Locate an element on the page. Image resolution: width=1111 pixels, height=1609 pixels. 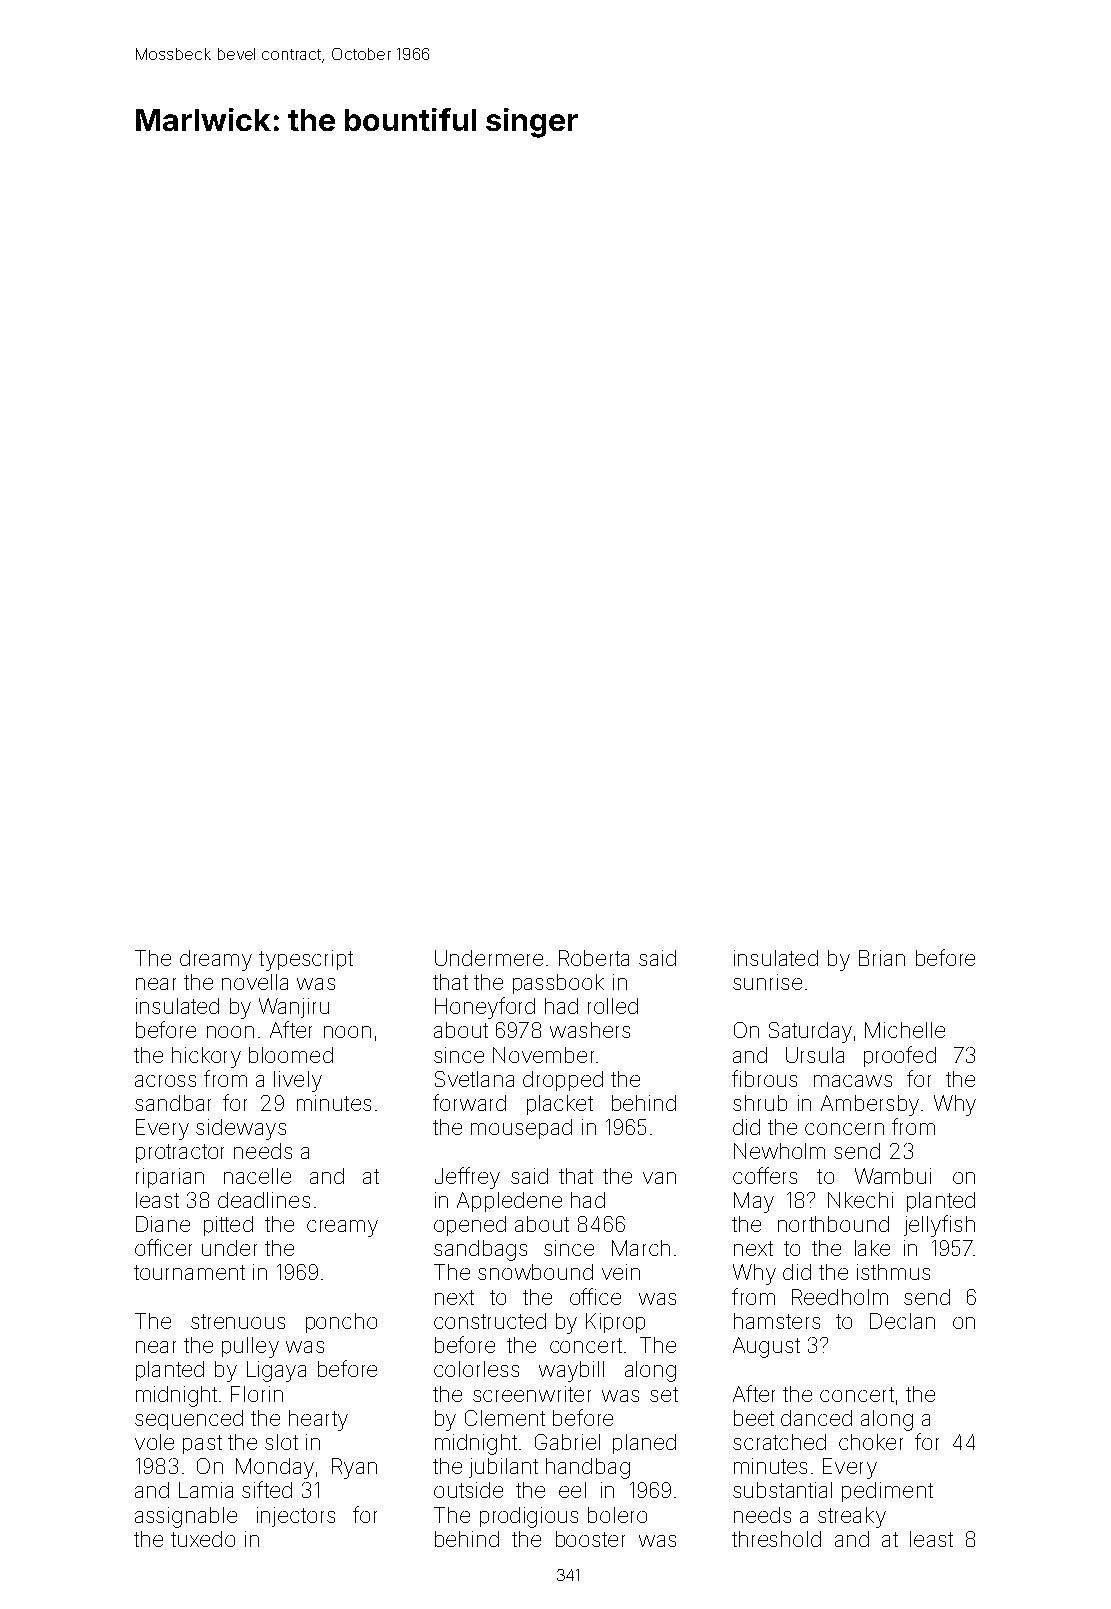
August is located at coordinates (766, 1347).
